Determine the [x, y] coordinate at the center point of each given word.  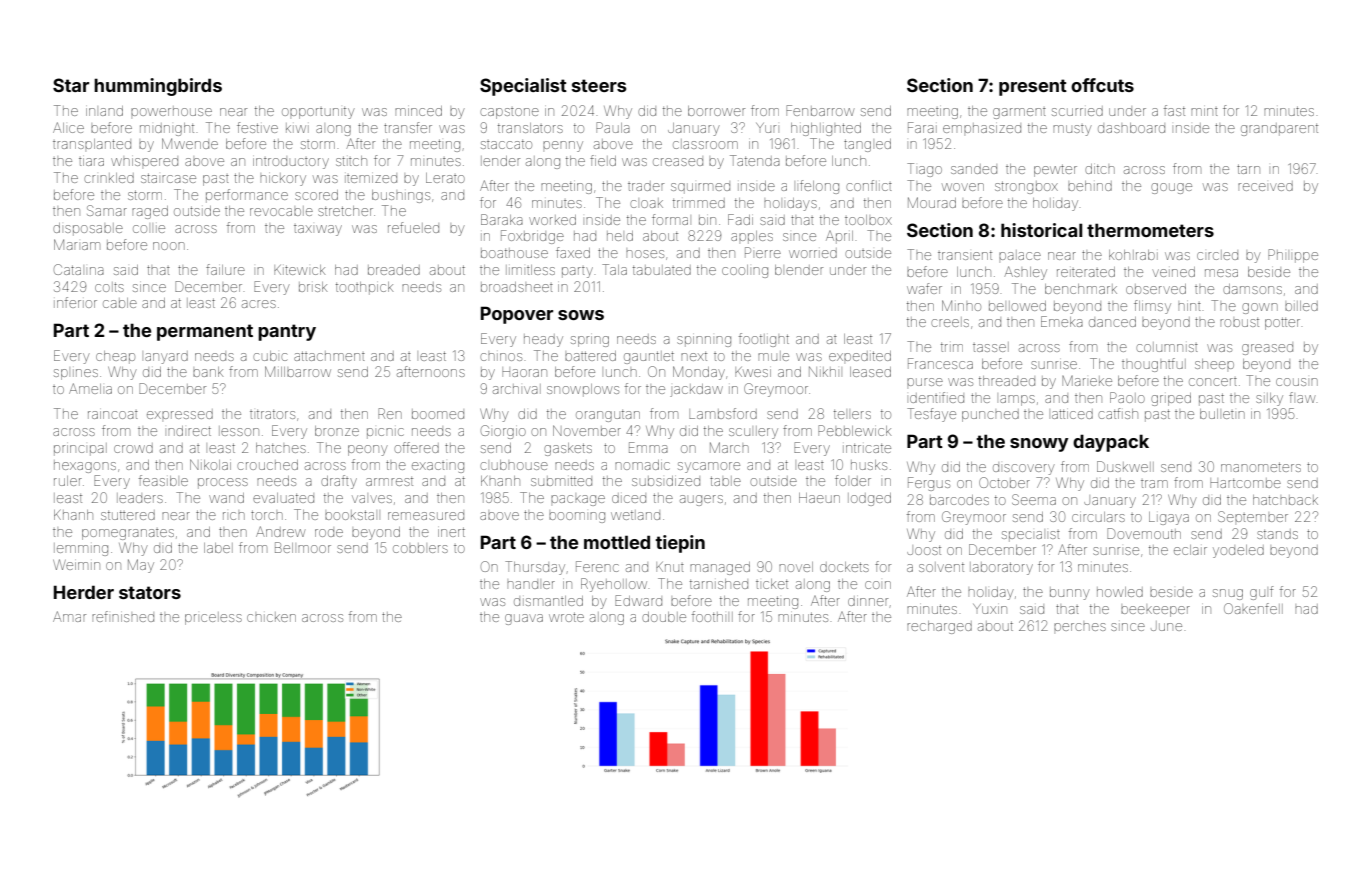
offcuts [1102, 85]
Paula [613, 127]
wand [226, 498]
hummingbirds [158, 87]
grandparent [1279, 129]
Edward [638, 600]
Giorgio [503, 432]
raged [150, 212]
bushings [401, 196]
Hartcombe [1245, 483]
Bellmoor [303, 547]
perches [1080, 627]
